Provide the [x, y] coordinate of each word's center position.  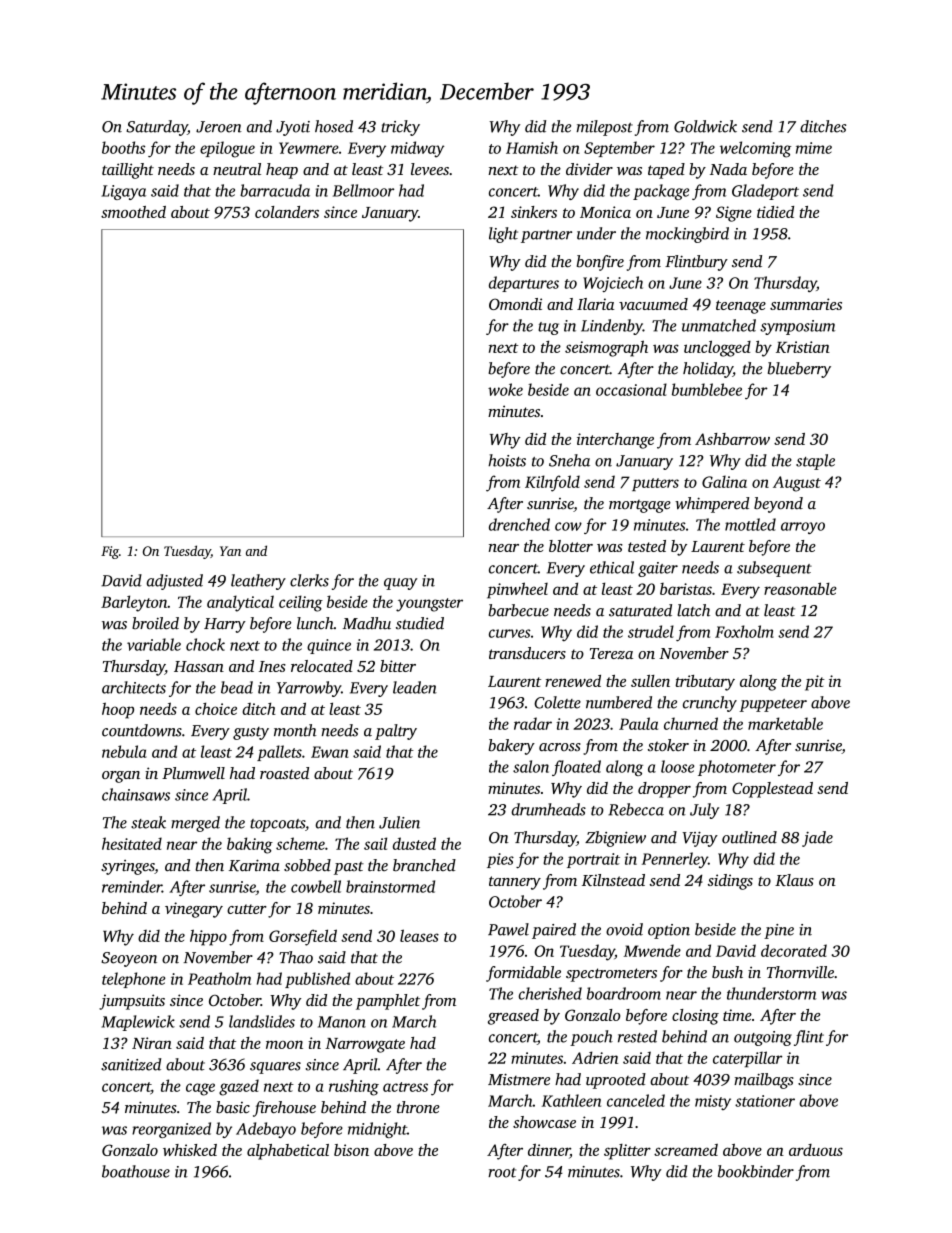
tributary [705, 683]
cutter [247, 909]
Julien [399, 822]
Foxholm [744, 631]
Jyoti [293, 128]
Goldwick [705, 126]
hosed [334, 126]
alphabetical [288, 1152]
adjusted [174, 582]
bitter [398, 666]
